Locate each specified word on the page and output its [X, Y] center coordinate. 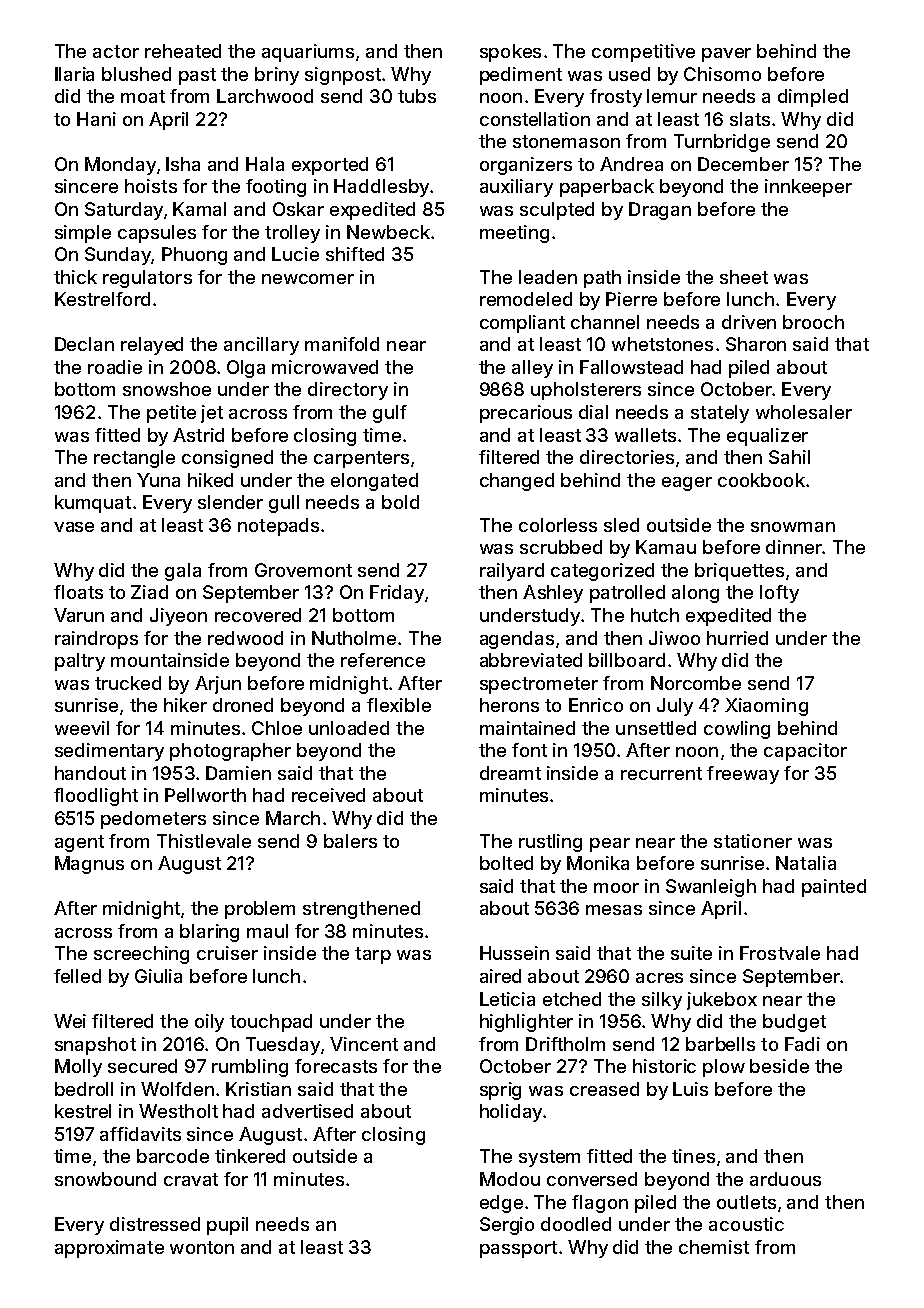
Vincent [364, 1044]
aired [500, 976]
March [293, 818]
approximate [109, 1249]
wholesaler [804, 412]
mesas [614, 910]
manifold [342, 344]
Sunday [118, 256]
